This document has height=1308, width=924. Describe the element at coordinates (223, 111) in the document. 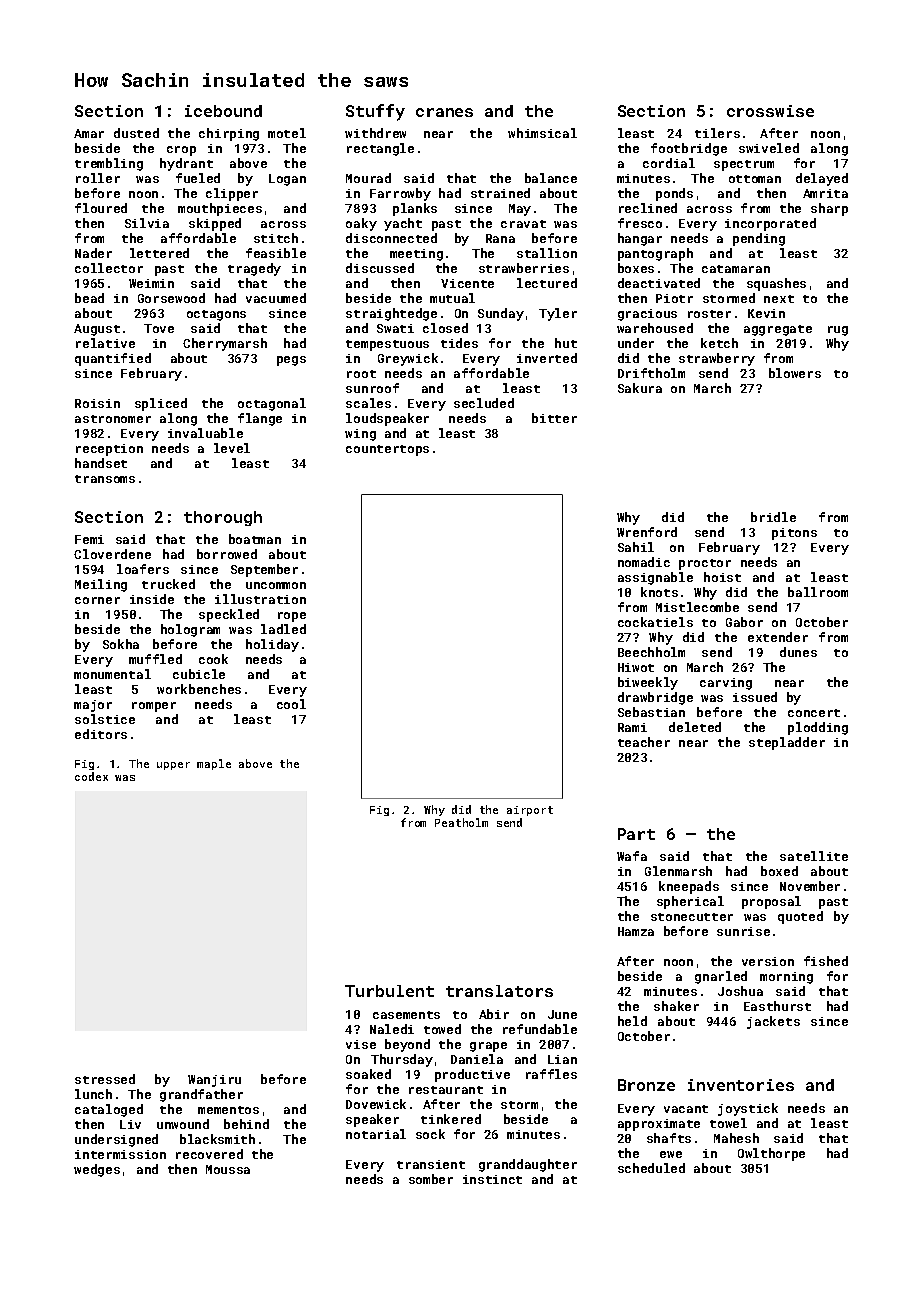

I see `icebound` at that location.
